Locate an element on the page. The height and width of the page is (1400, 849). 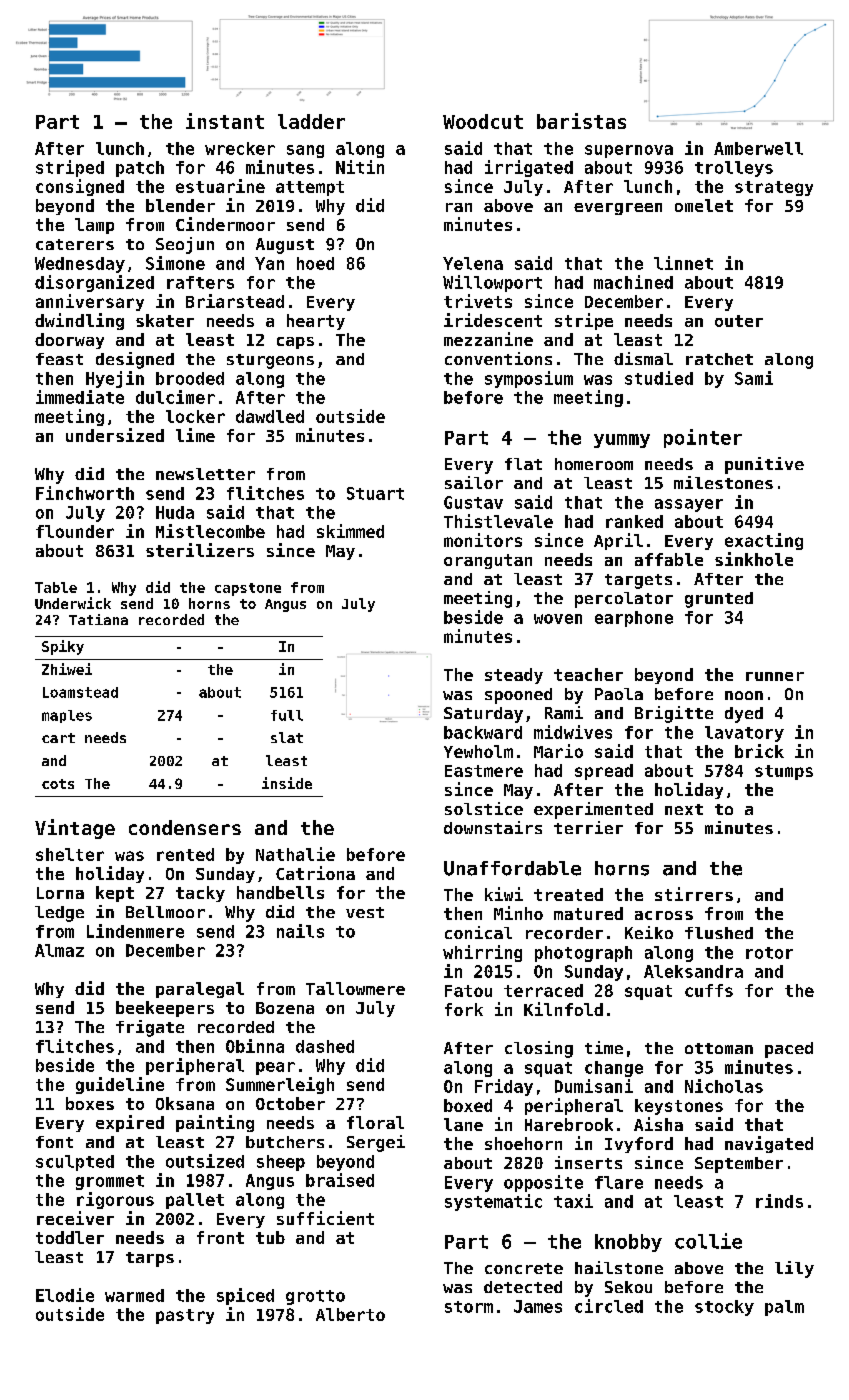
dashed is located at coordinates (325, 1046).
